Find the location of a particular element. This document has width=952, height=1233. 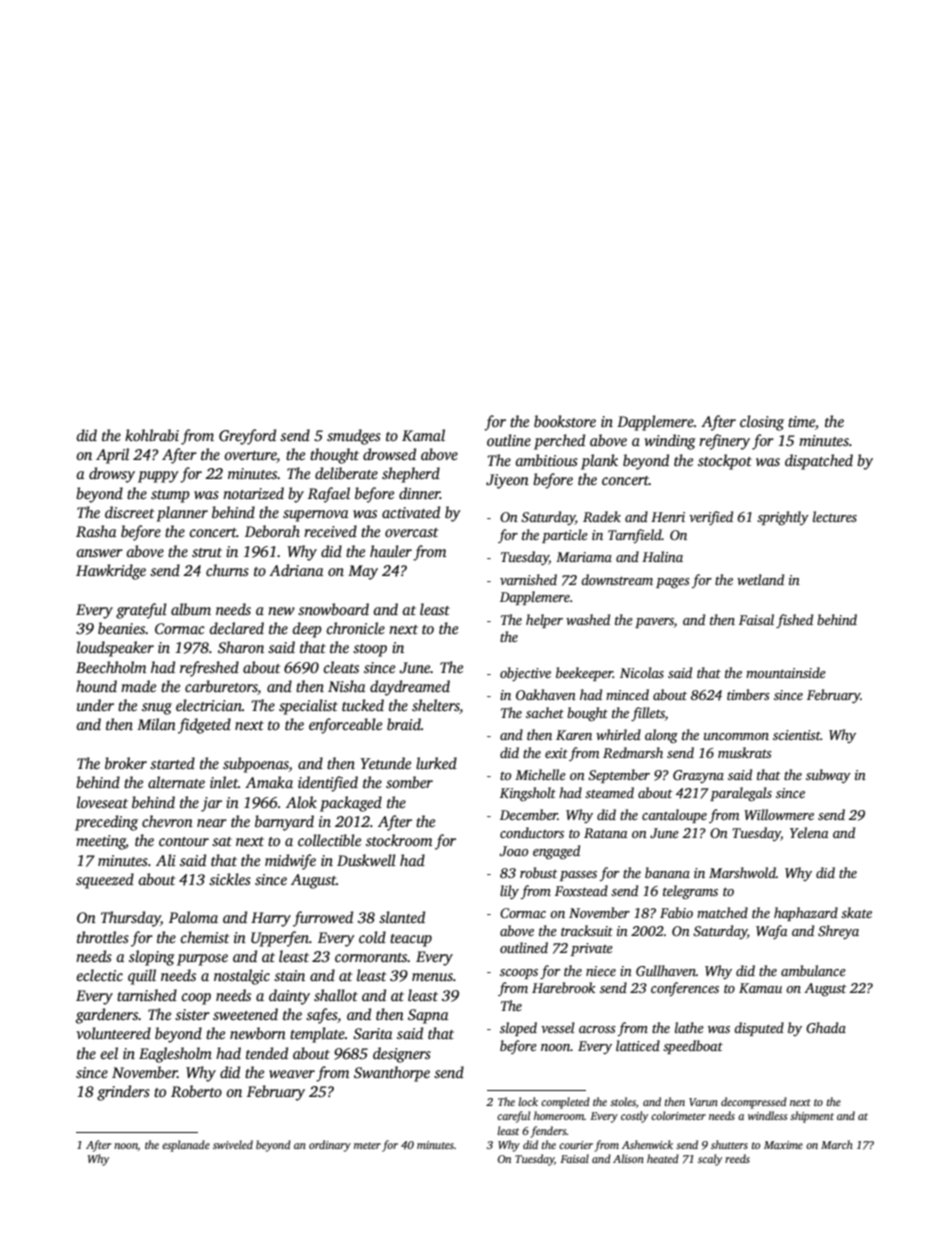

bookstore is located at coordinates (565, 421).
